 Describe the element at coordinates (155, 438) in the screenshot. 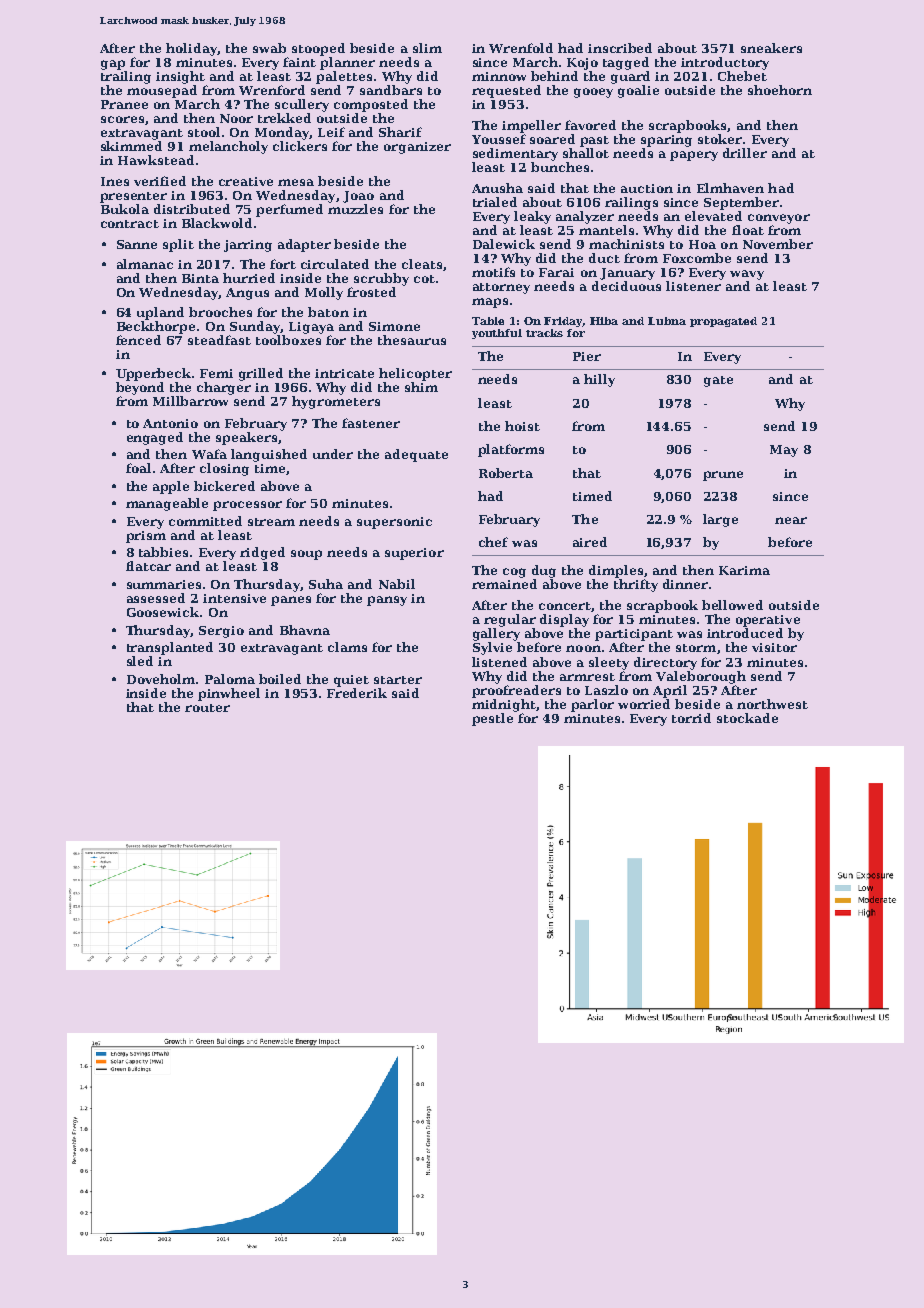

I see `engaged` at that location.
